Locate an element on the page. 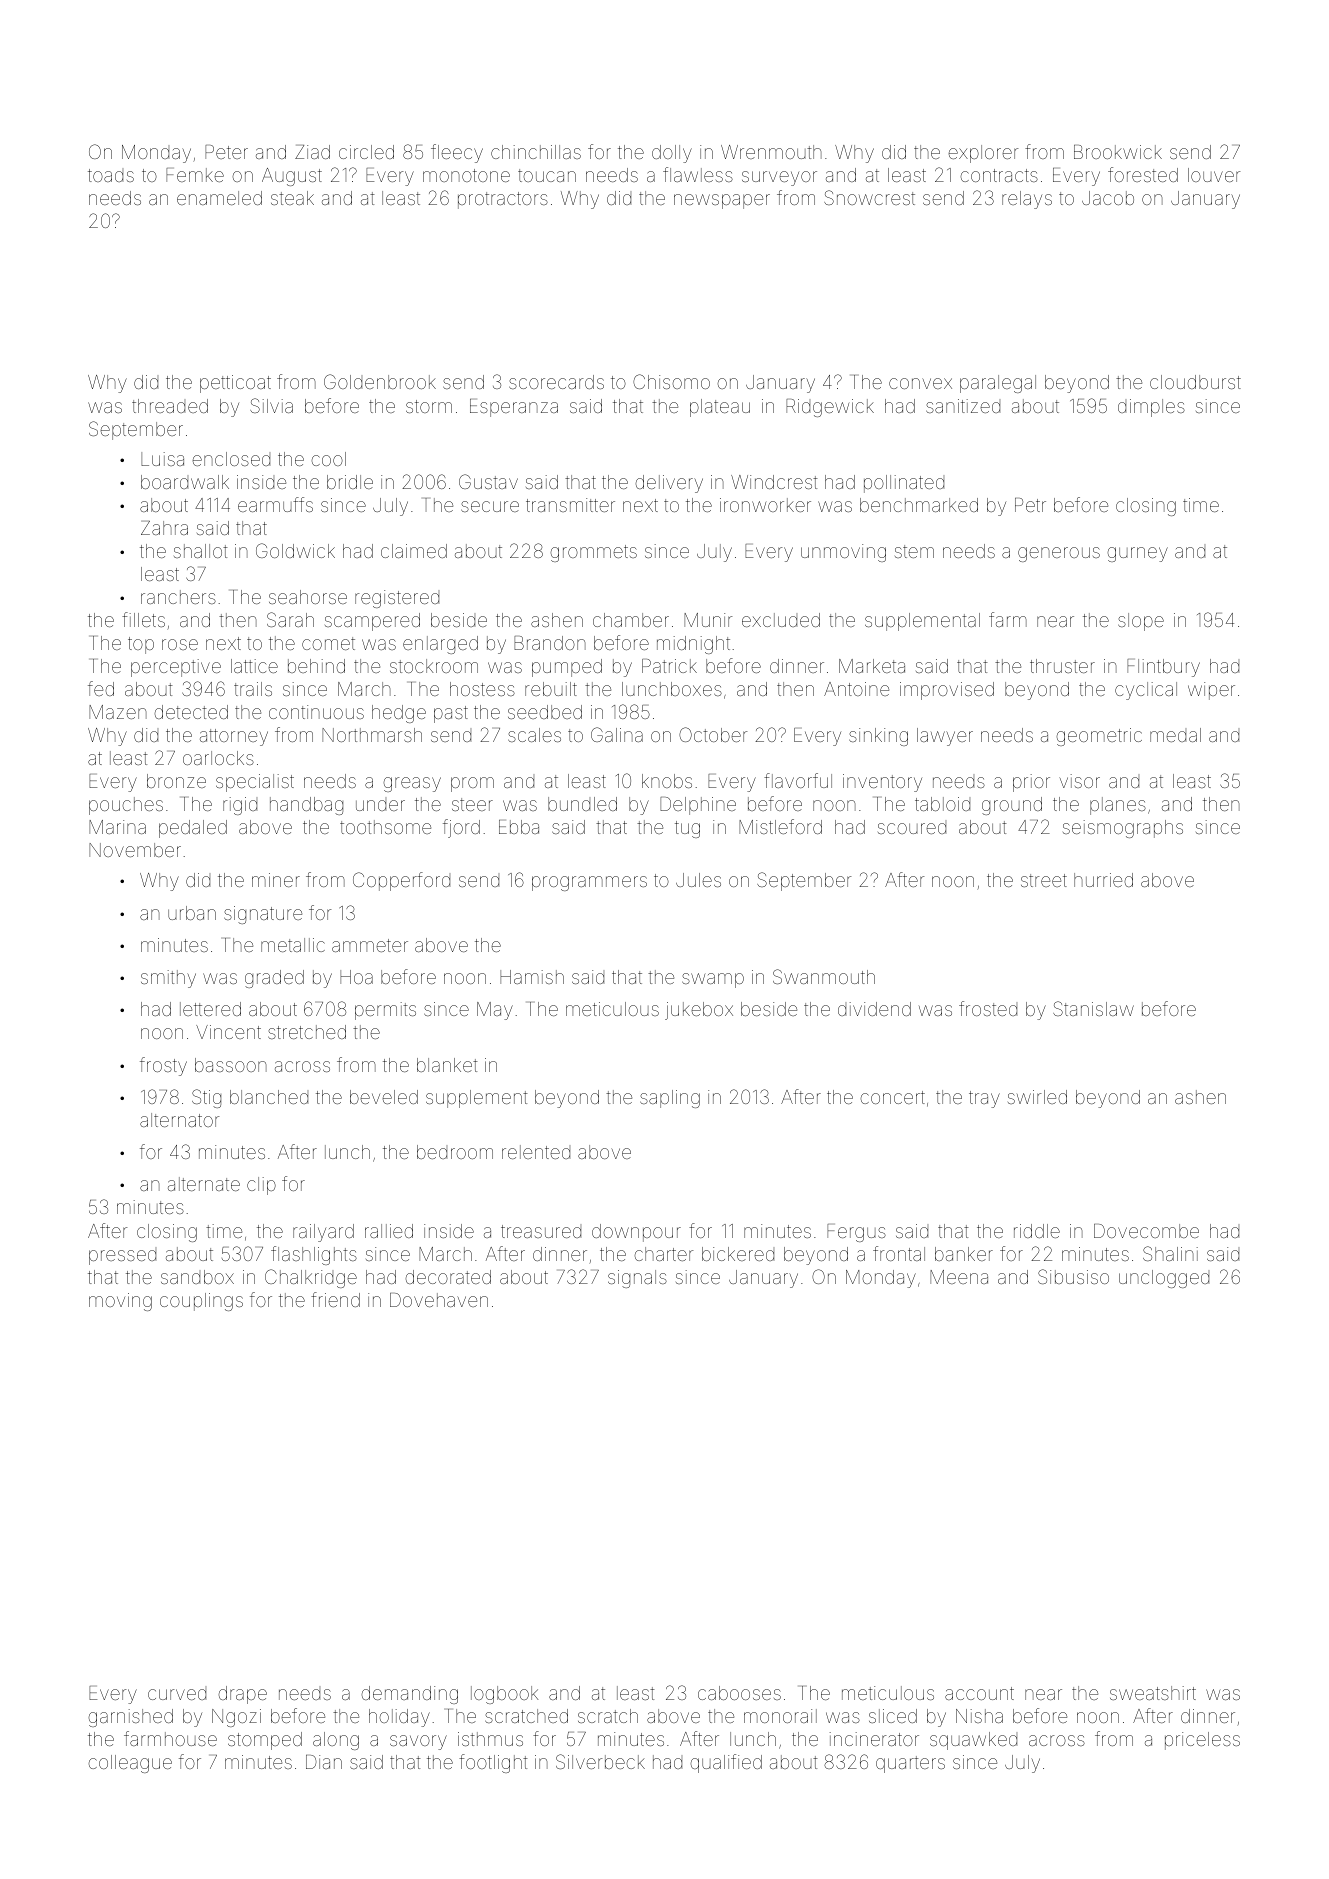 This document has height=1879, width=1329. dimples is located at coordinates (1151, 408).
